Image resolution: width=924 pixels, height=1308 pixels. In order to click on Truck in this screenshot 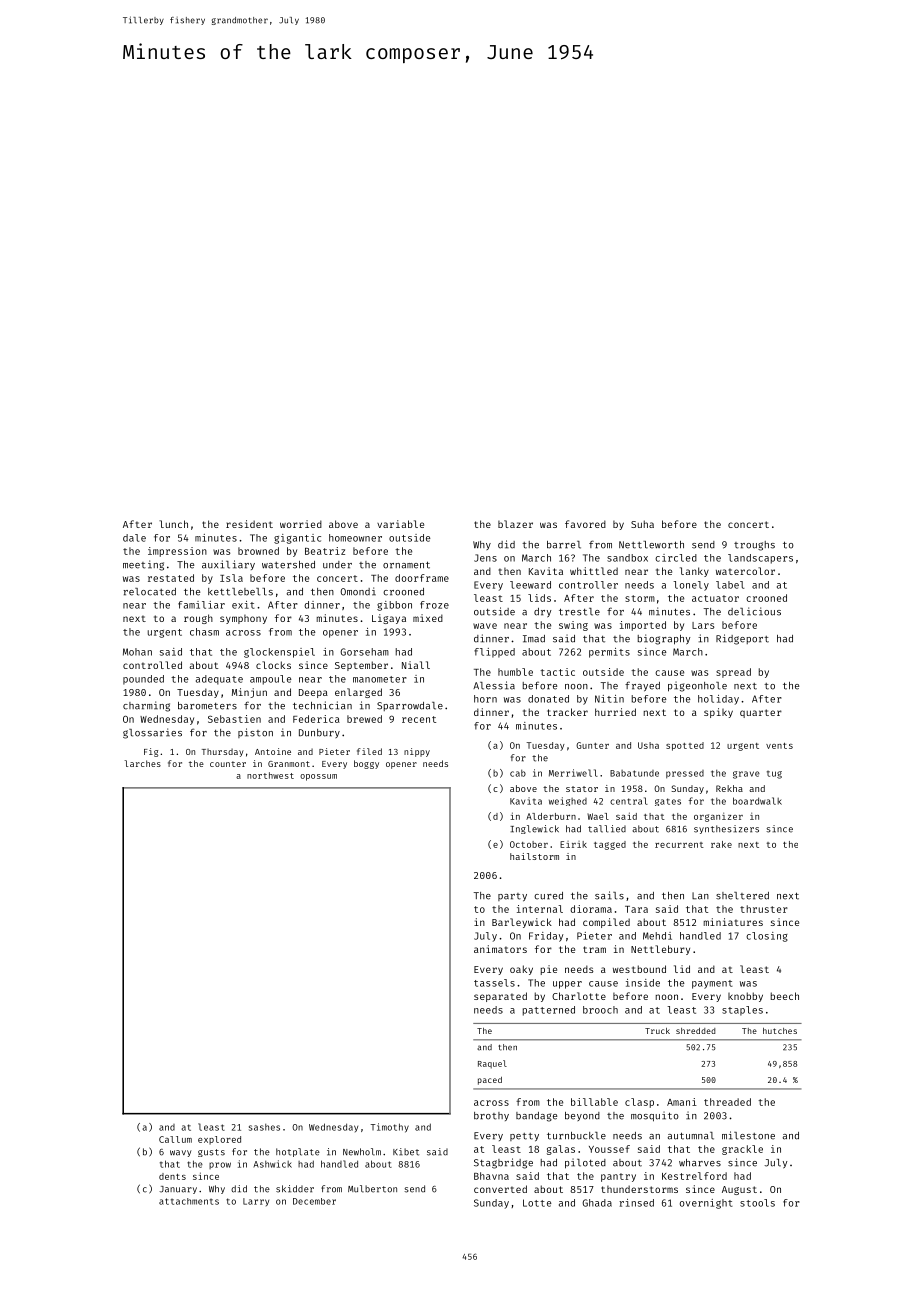, I will do `click(657, 1031)`.
